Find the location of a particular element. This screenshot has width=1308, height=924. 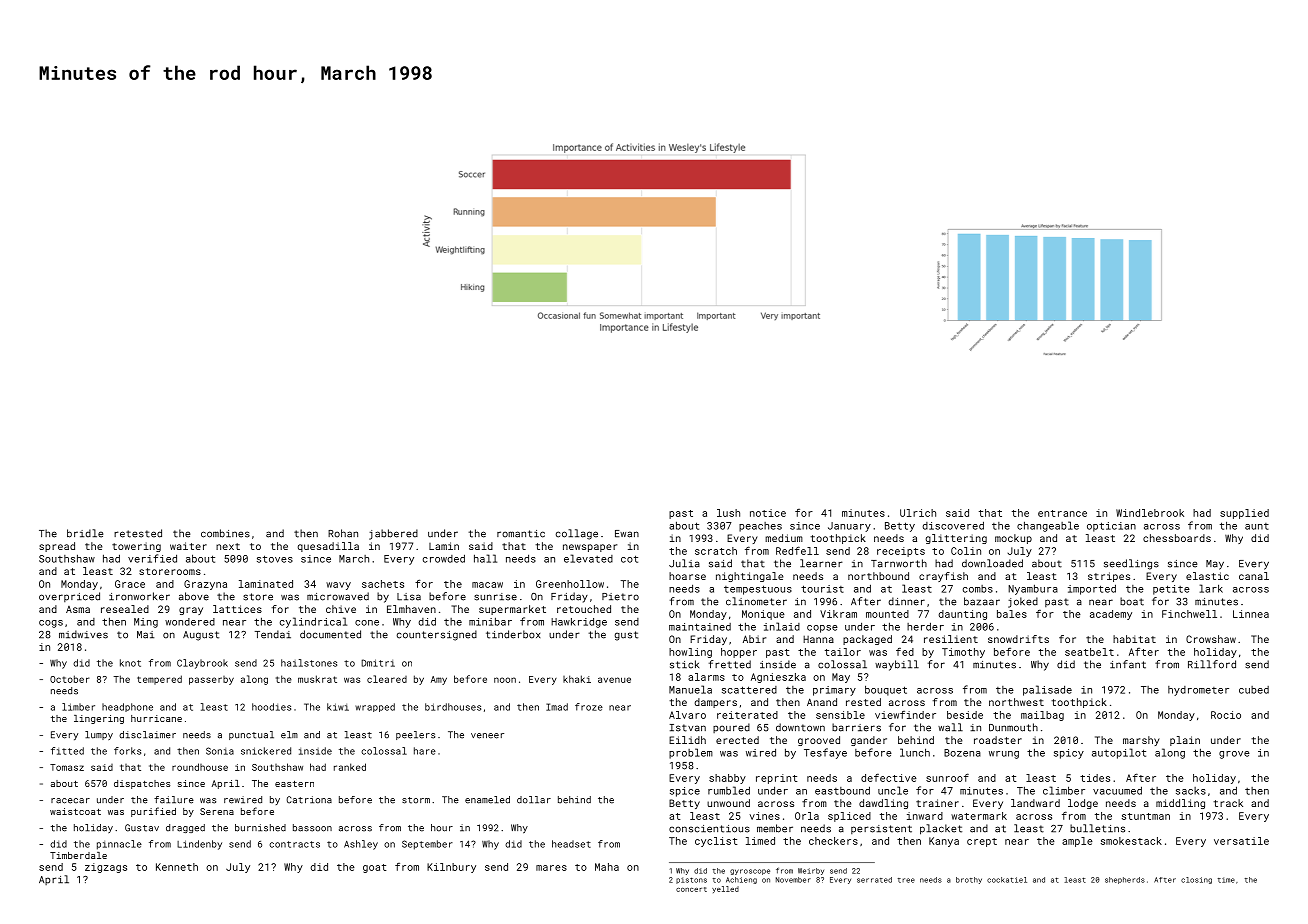

bulletins is located at coordinates (1097, 828).
